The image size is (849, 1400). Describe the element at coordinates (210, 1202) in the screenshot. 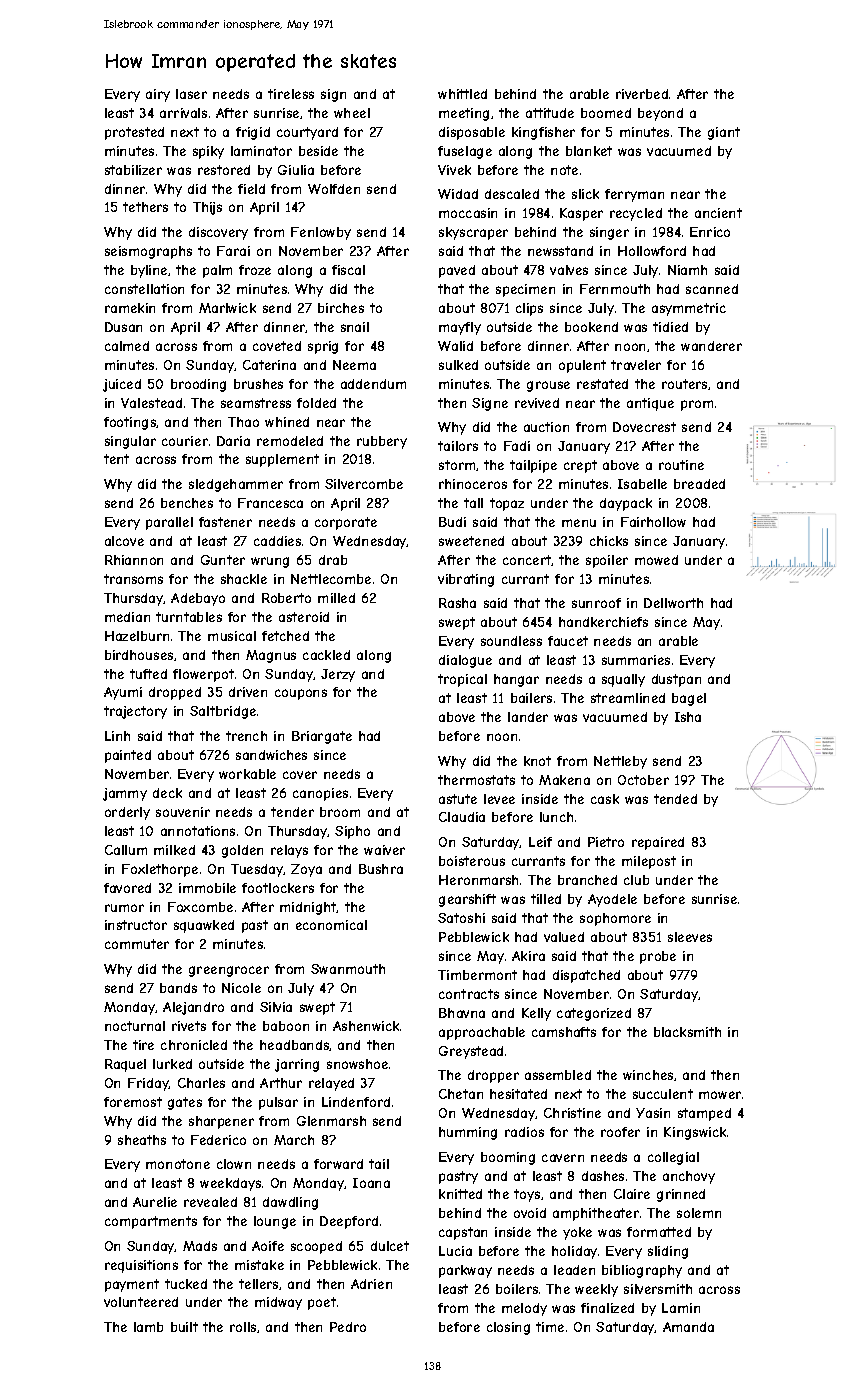

I see `revealed` at that location.
